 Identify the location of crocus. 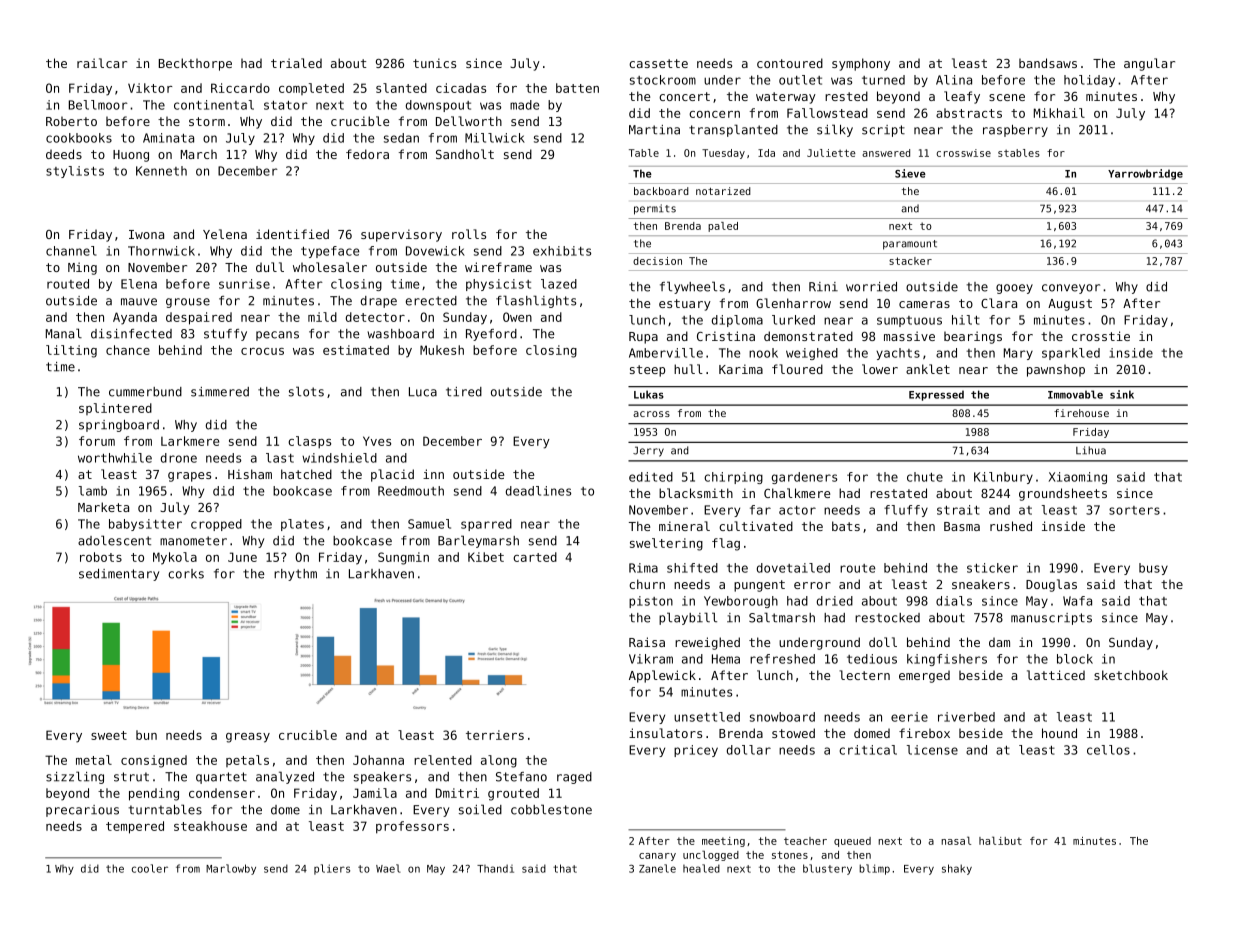
(262, 351).
